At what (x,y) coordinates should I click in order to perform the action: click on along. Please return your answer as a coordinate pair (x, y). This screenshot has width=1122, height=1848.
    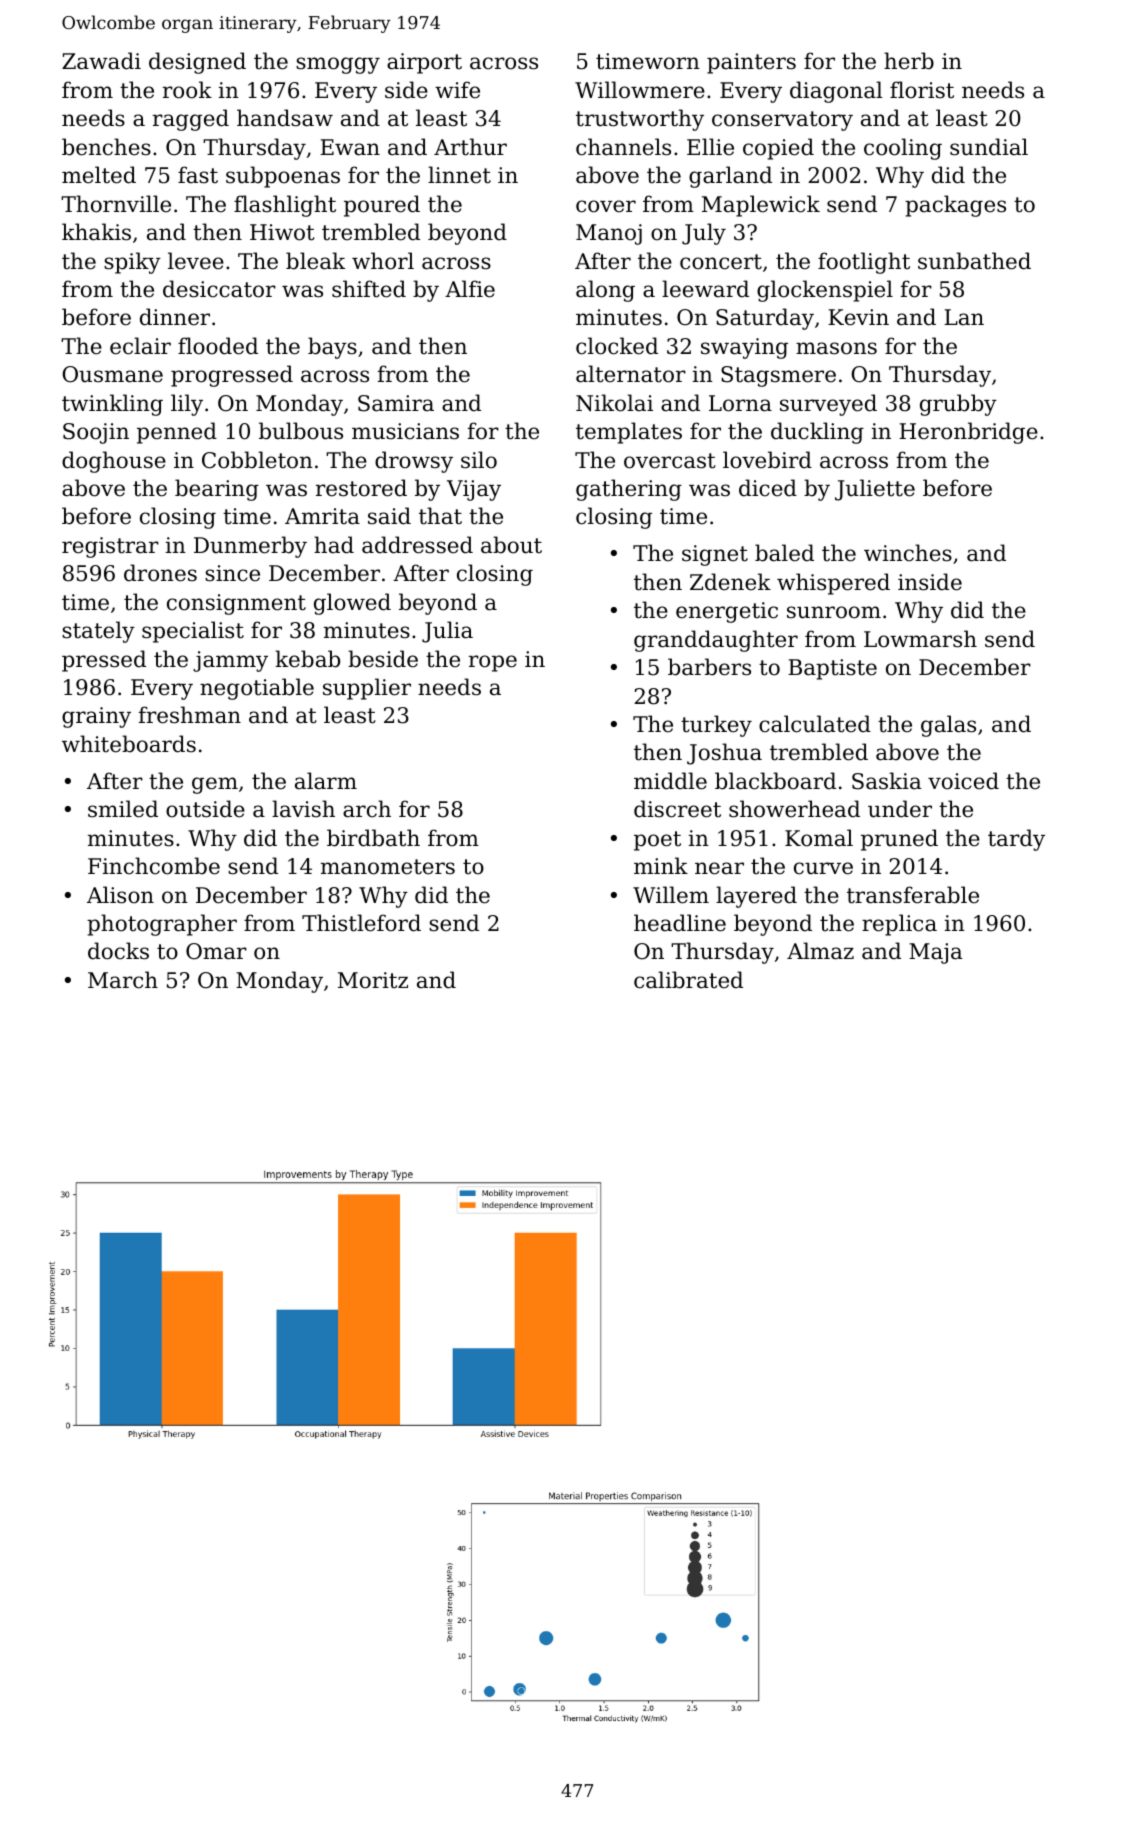
    Looking at the image, I should click on (605, 291).
